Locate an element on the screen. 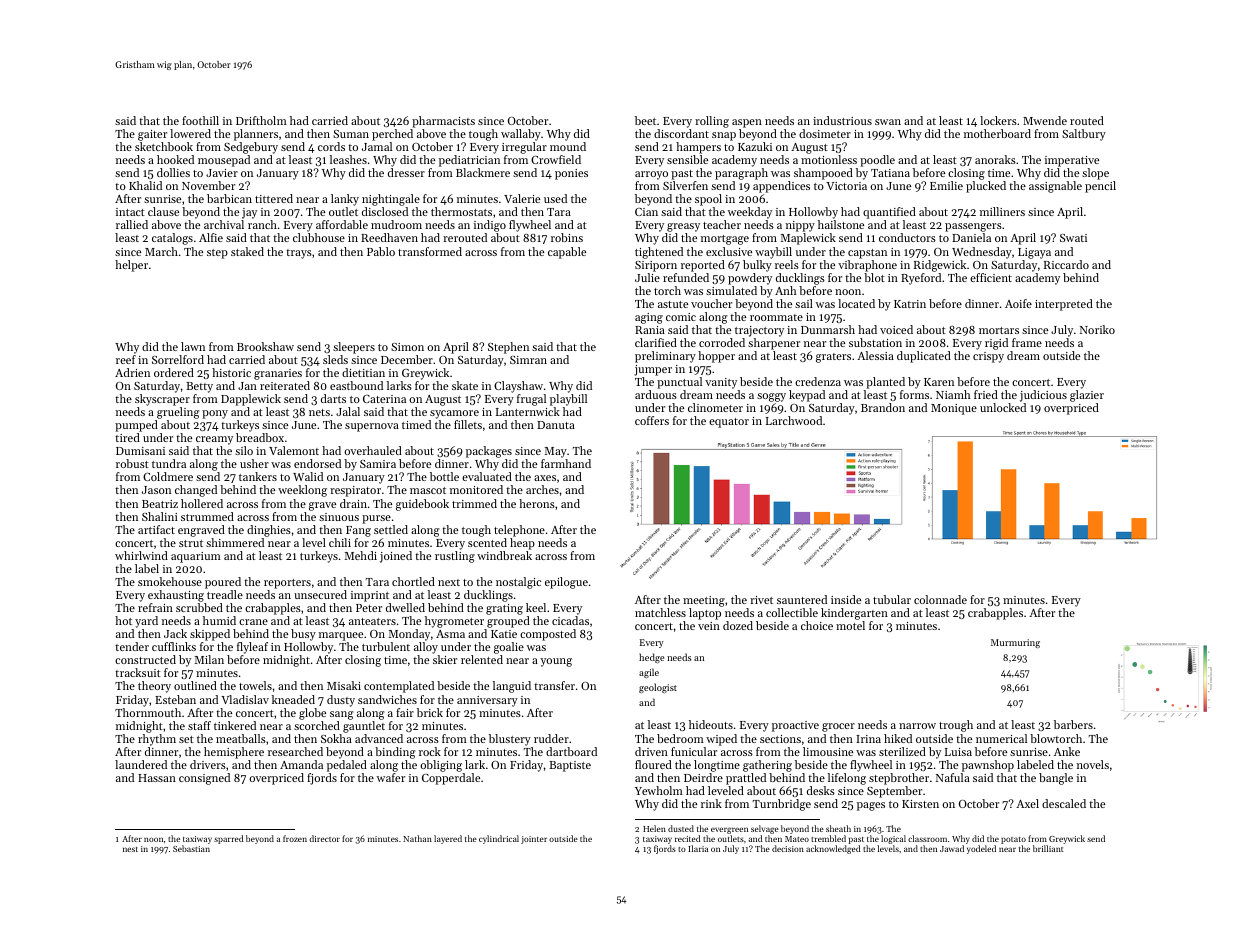 Image resolution: width=1233 pixels, height=952 pixels. tired is located at coordinates (127, 437).
